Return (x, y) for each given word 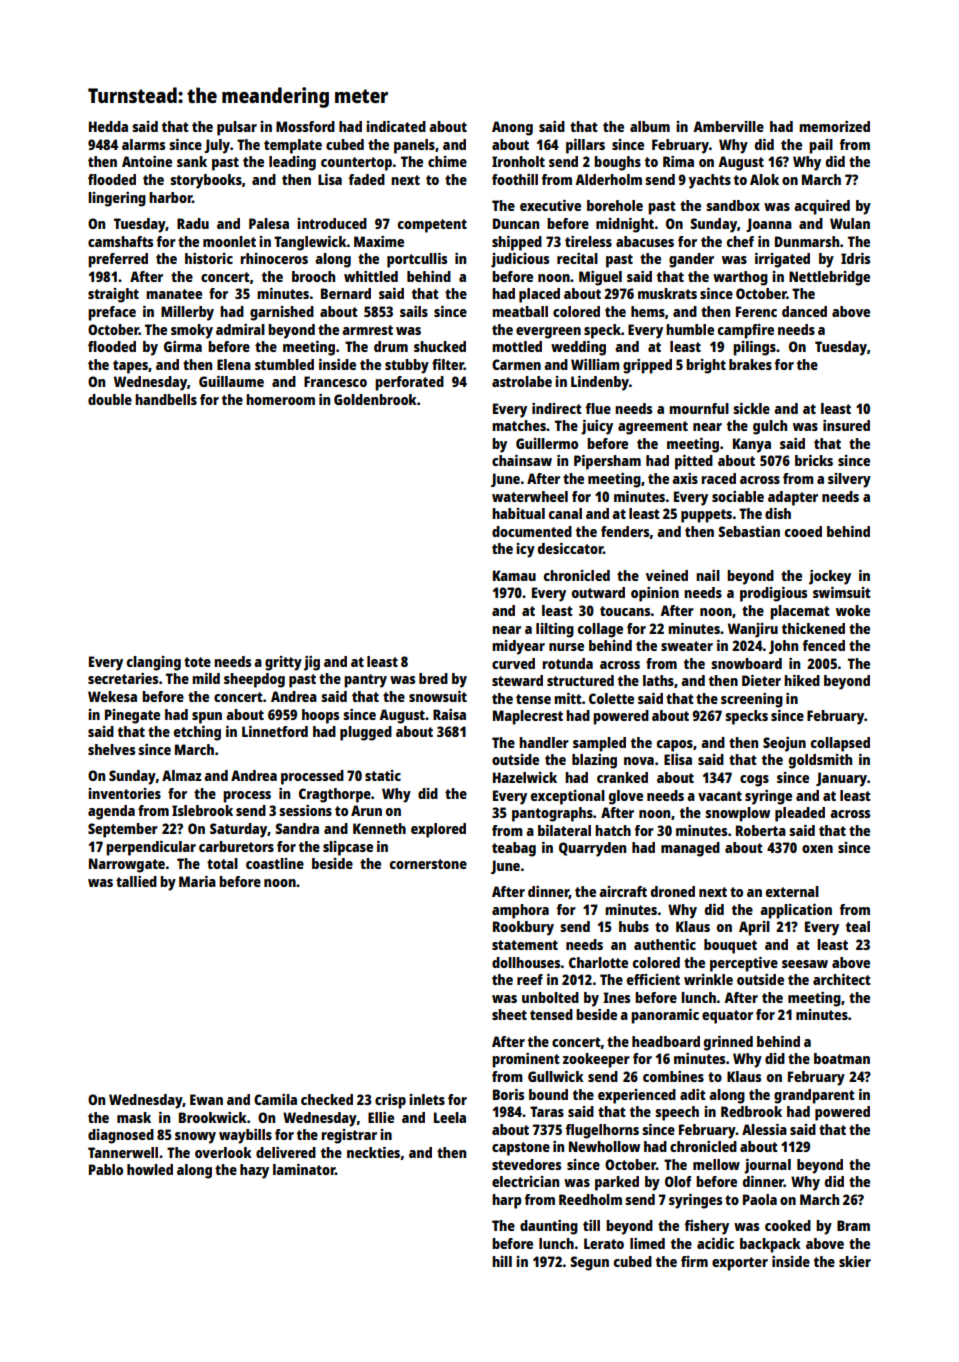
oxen (817, 849)
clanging (154, 663)
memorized (834, 126)
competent (432, 226)
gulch (770, 427)
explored (438, 830)
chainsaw (522, 460)
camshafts (120, 241)
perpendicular (151, 848)
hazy (254, 1171)
